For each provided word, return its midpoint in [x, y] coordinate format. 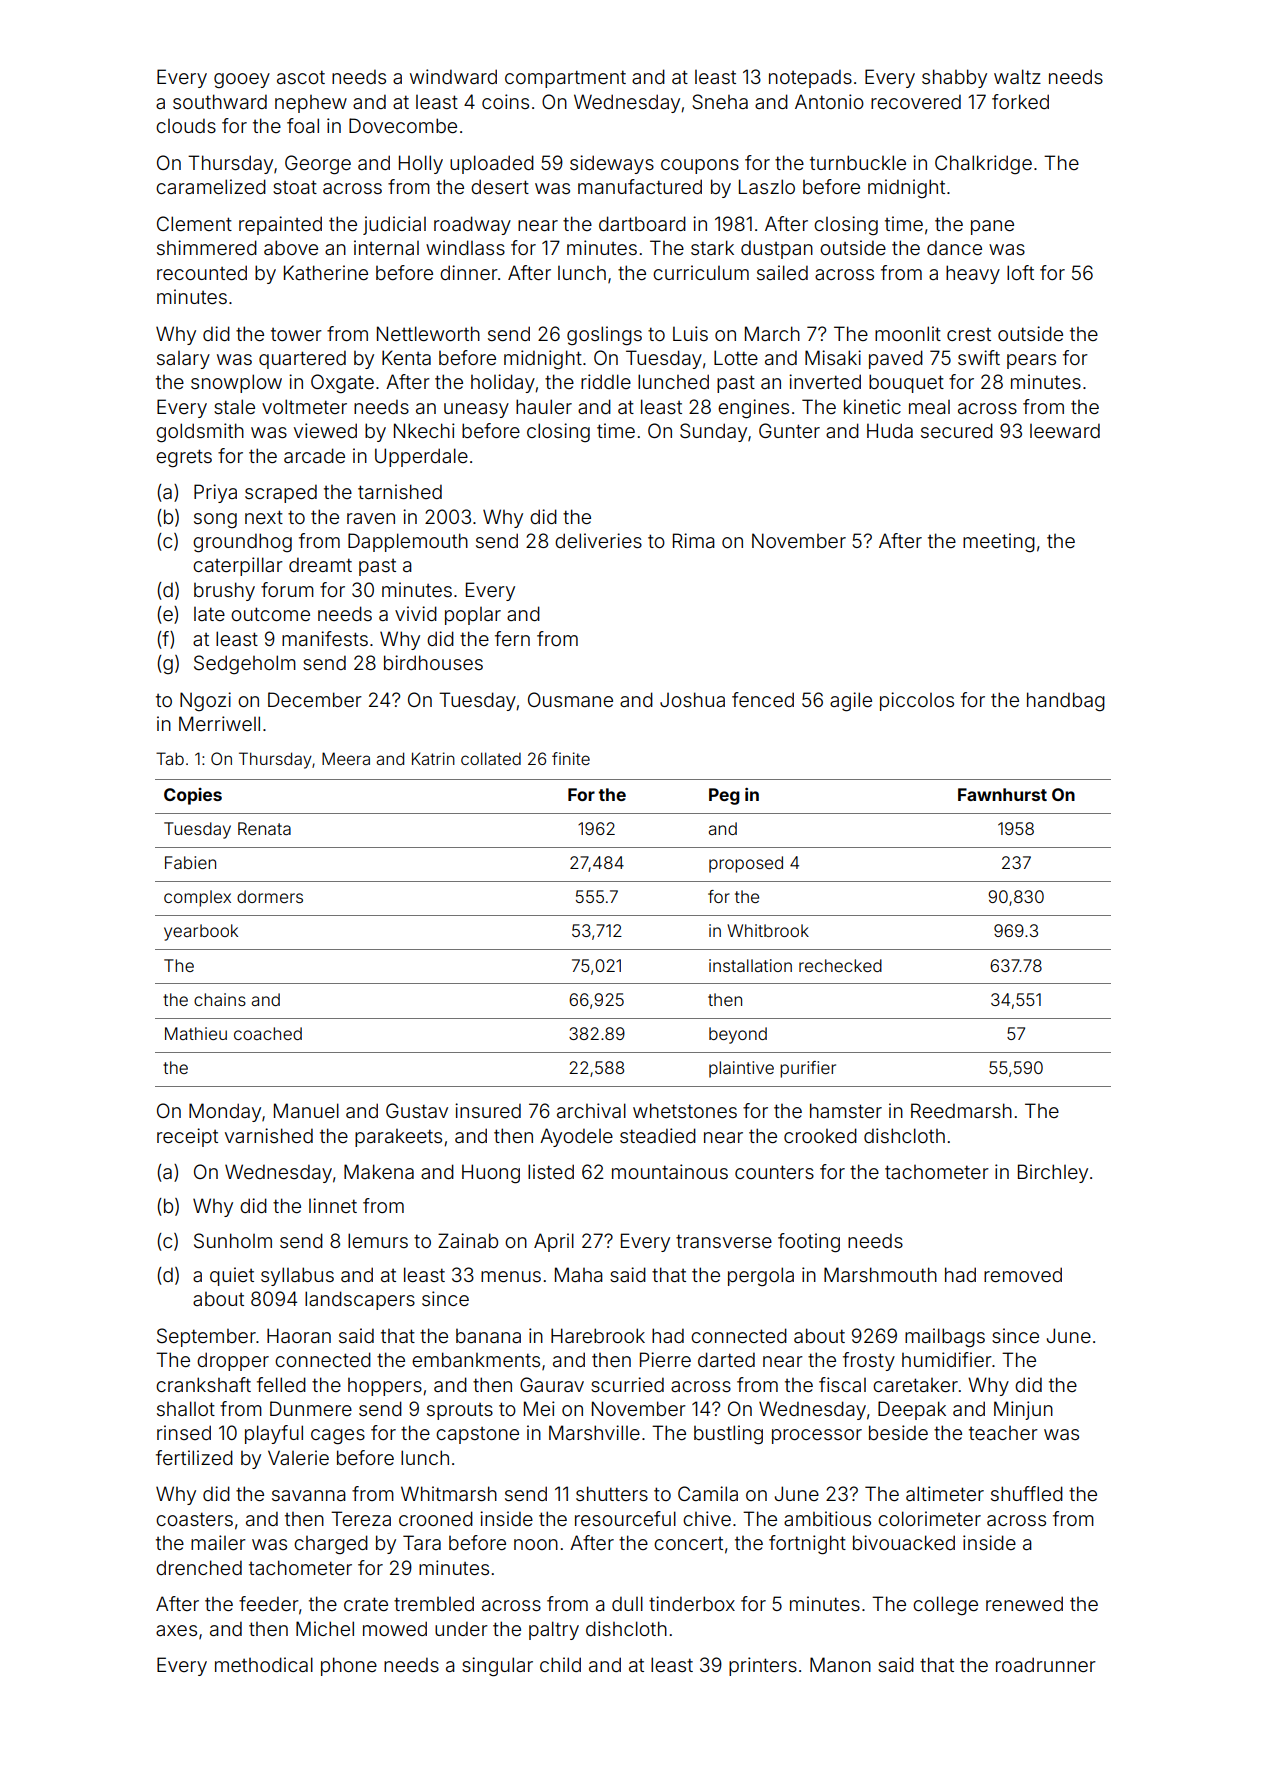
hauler [544, 406]
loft [1020, 272]
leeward [1065, 430]
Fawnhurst [1002, 794]
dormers [270, 896]
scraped [281, 493]
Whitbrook [768, 930]
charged [331, 1545]
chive [707, 1518]
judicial [394, 225]
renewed [1024, 1603]
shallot [186, 1408]
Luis [690, 333]
